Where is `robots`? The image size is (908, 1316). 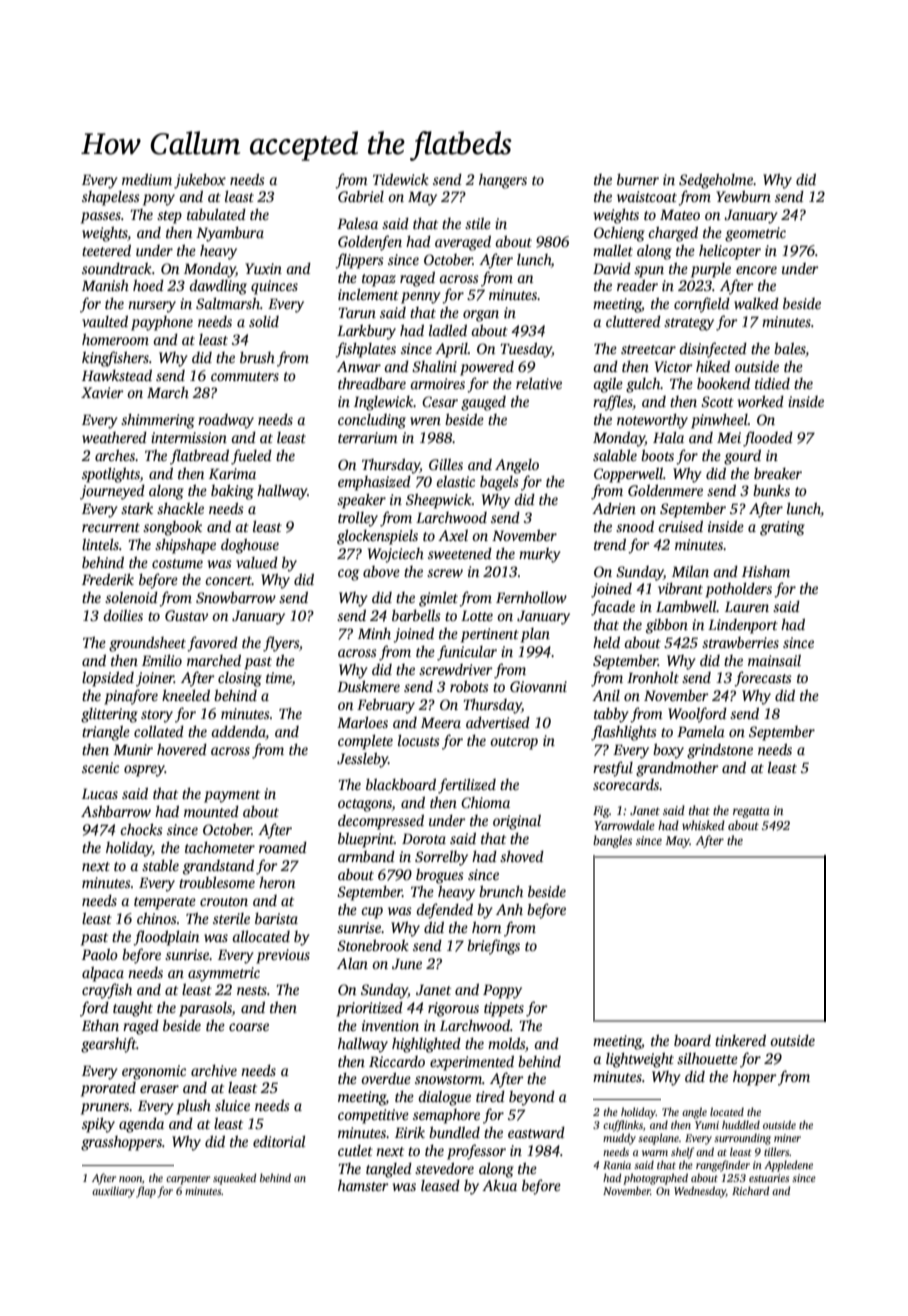 robots is located at coordinates (469, 686).
